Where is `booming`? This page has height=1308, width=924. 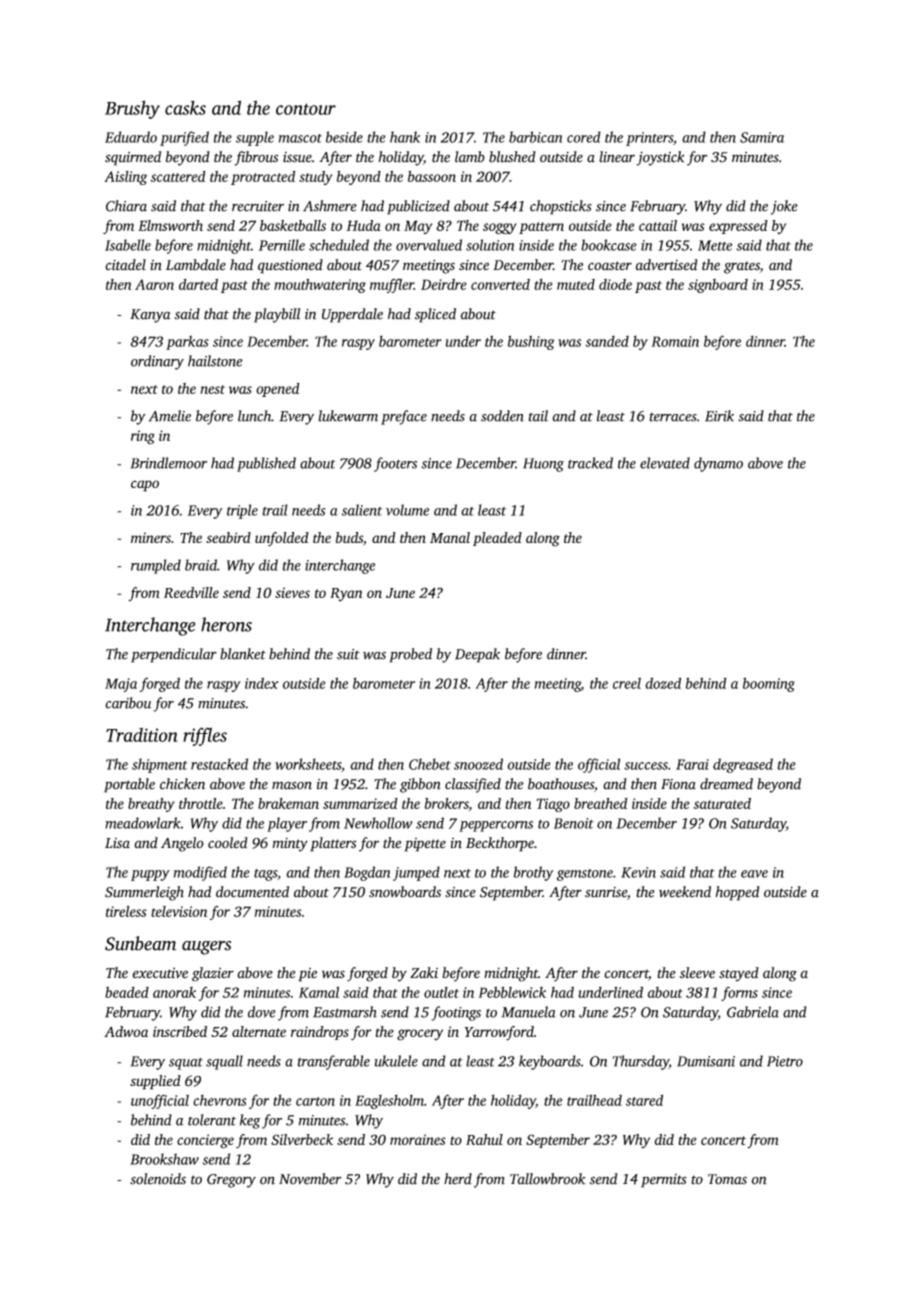
booming is located at coordinates (769, 684).
